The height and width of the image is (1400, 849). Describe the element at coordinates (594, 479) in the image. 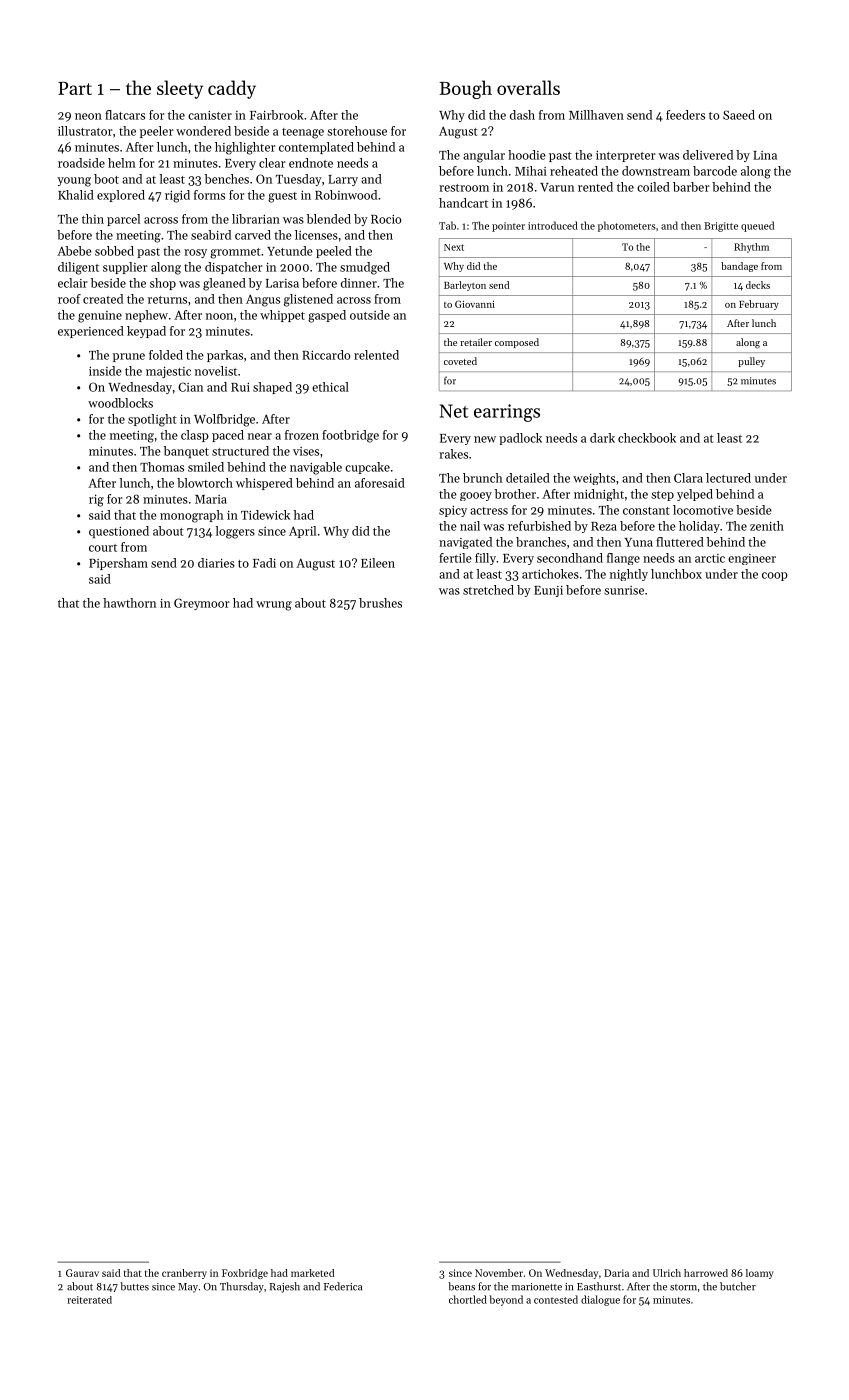

I see `weights` at that location.
